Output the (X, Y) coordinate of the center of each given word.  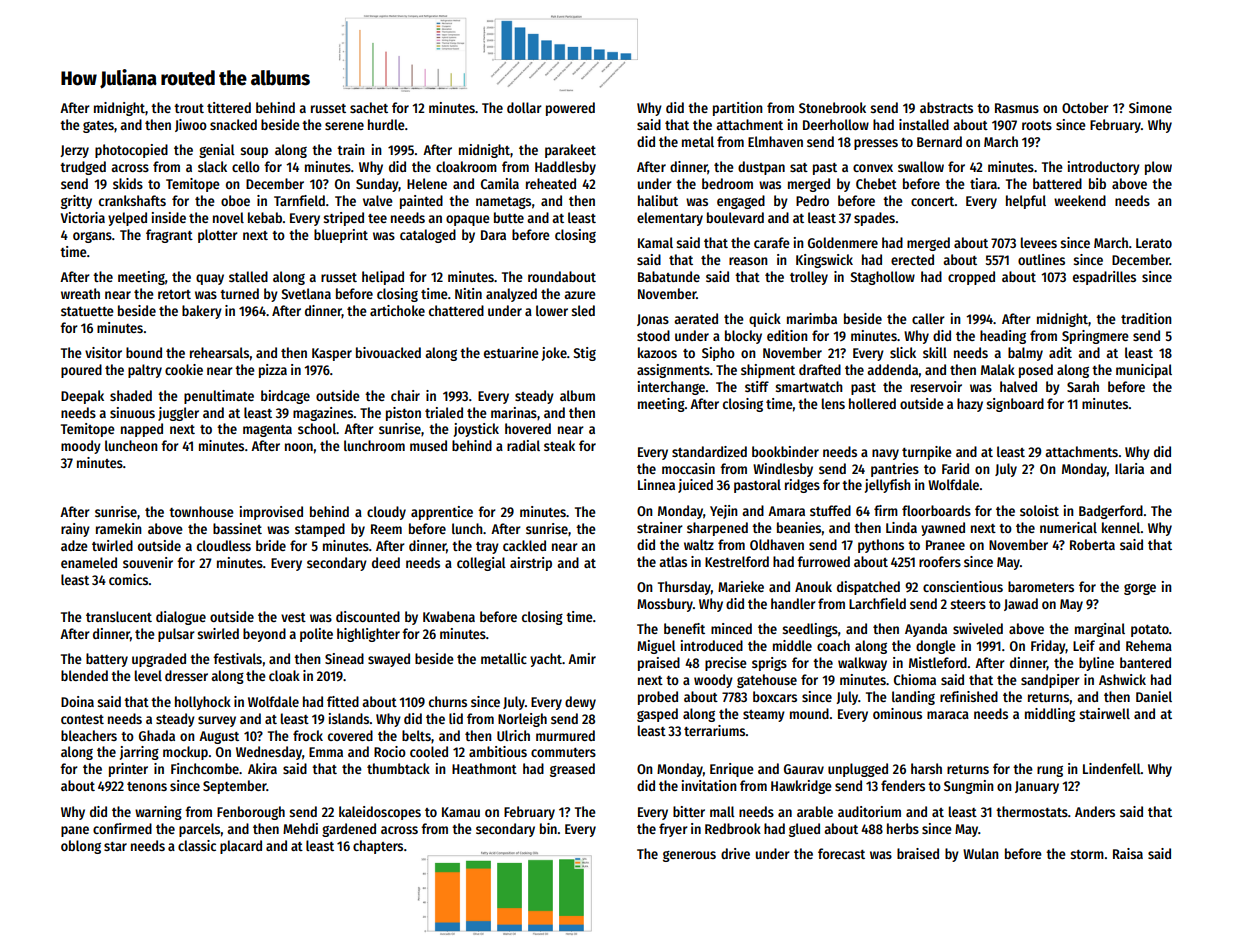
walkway (862, 664)
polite (316, 635)
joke (554, 354)
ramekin (119, 528)
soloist (1039, 510)
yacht (546, 660)
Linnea (656, 484)
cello (246, 166)
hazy (970, 405)
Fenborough (251, 813)
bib (1097, 183)
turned (239, 293)
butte (509, 217)
